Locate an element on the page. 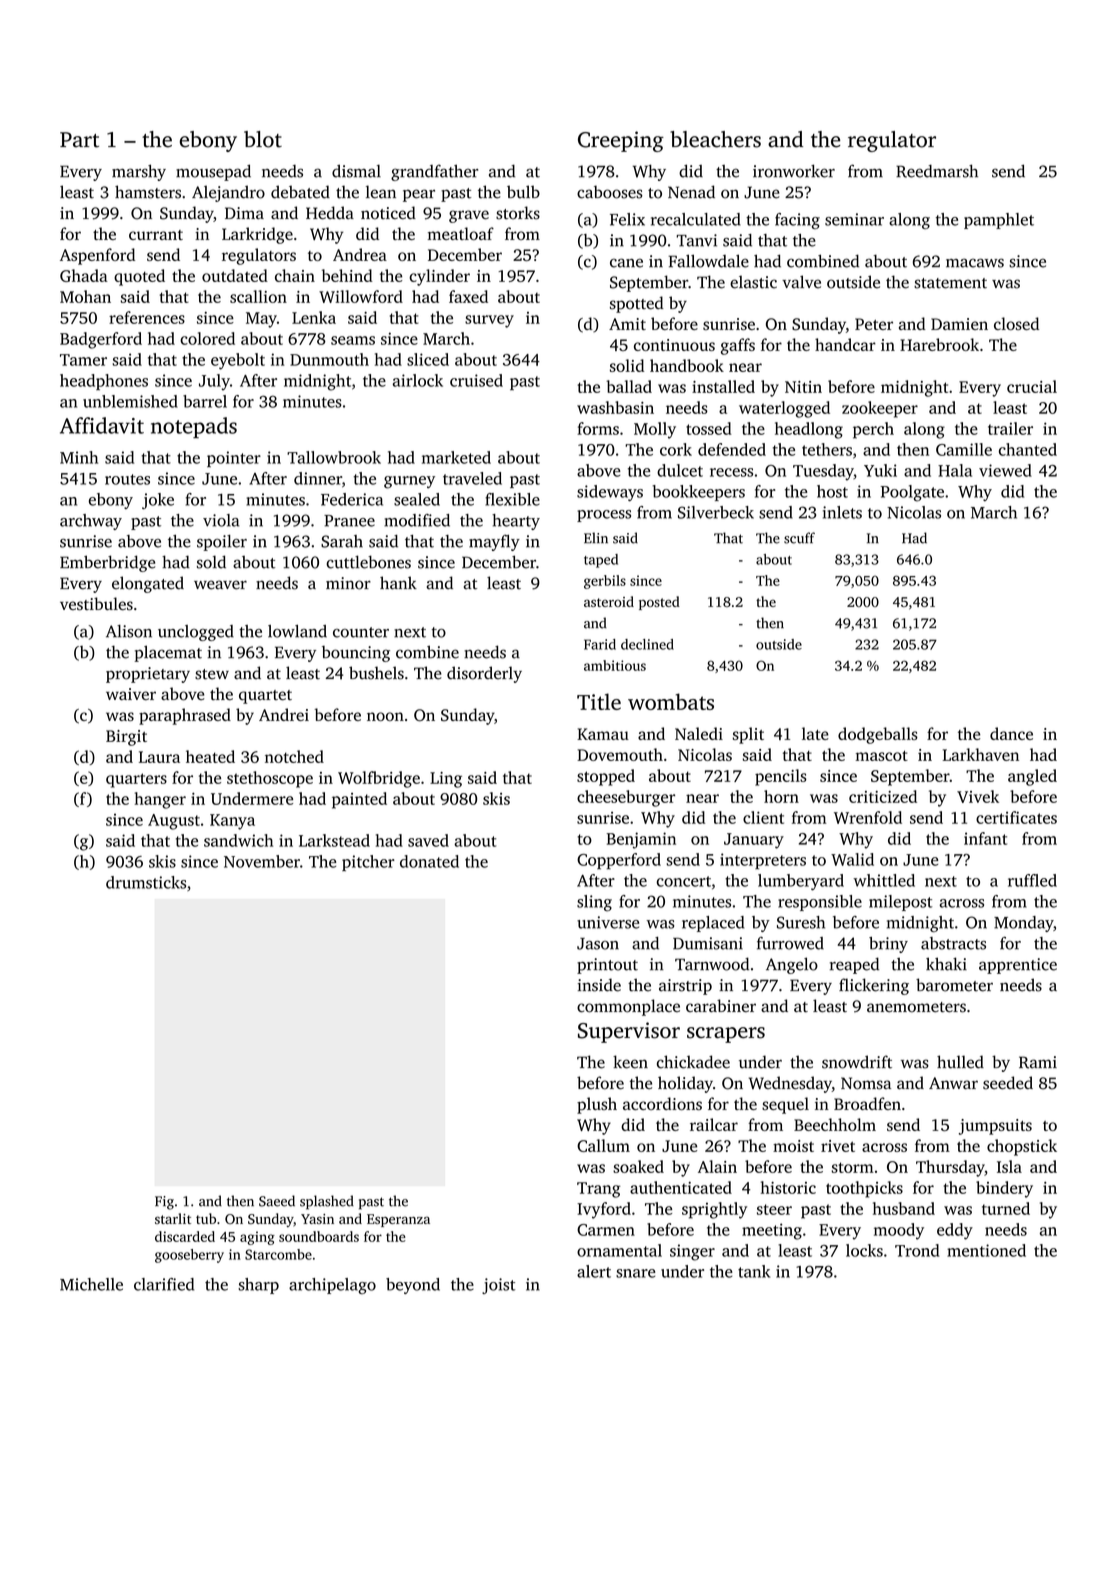 The image size is (1117, 1579). drumsticks is located at coordinates (146, 882).
